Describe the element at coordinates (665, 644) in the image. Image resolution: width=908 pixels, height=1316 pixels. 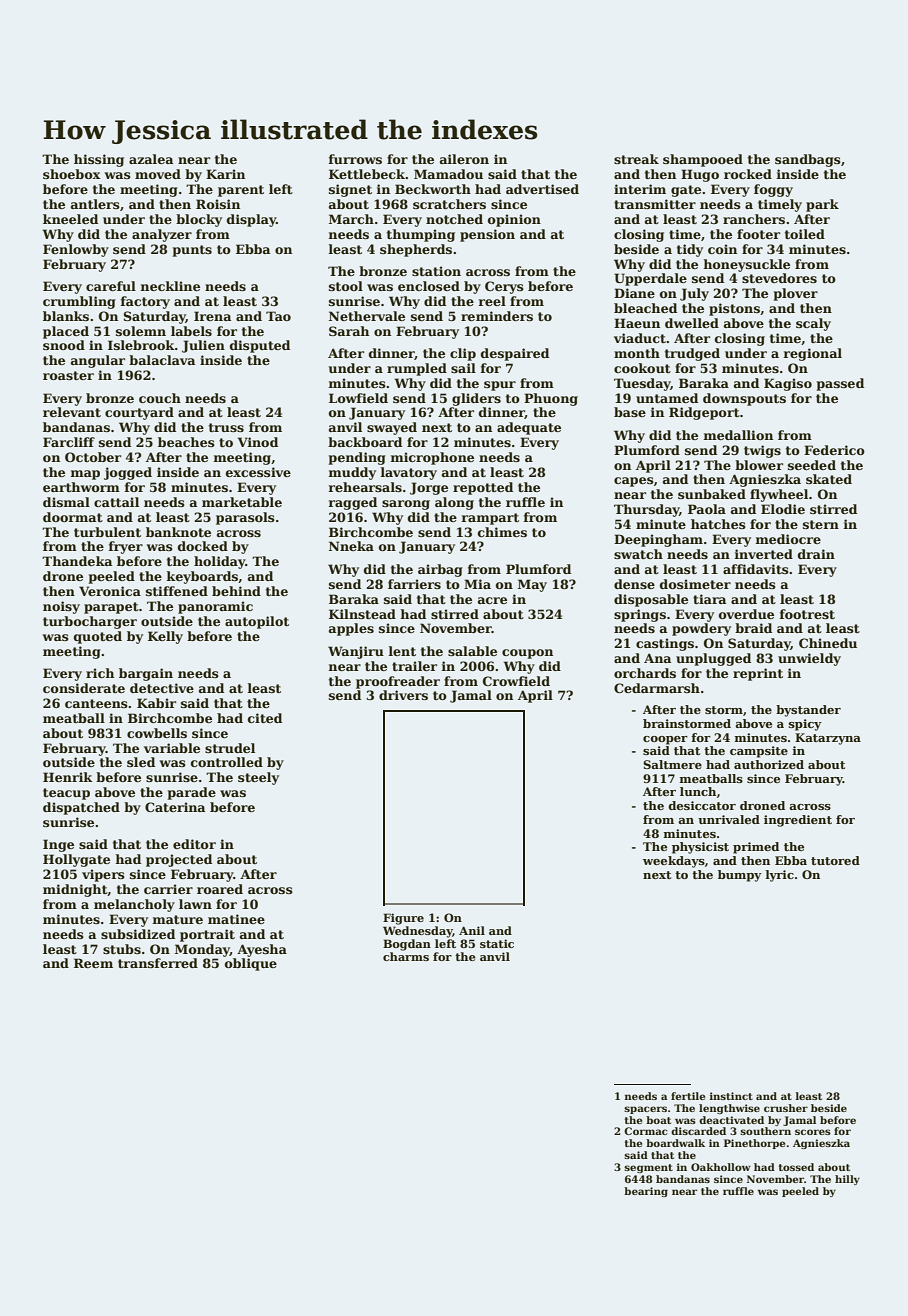
I see `castings` at that location.
